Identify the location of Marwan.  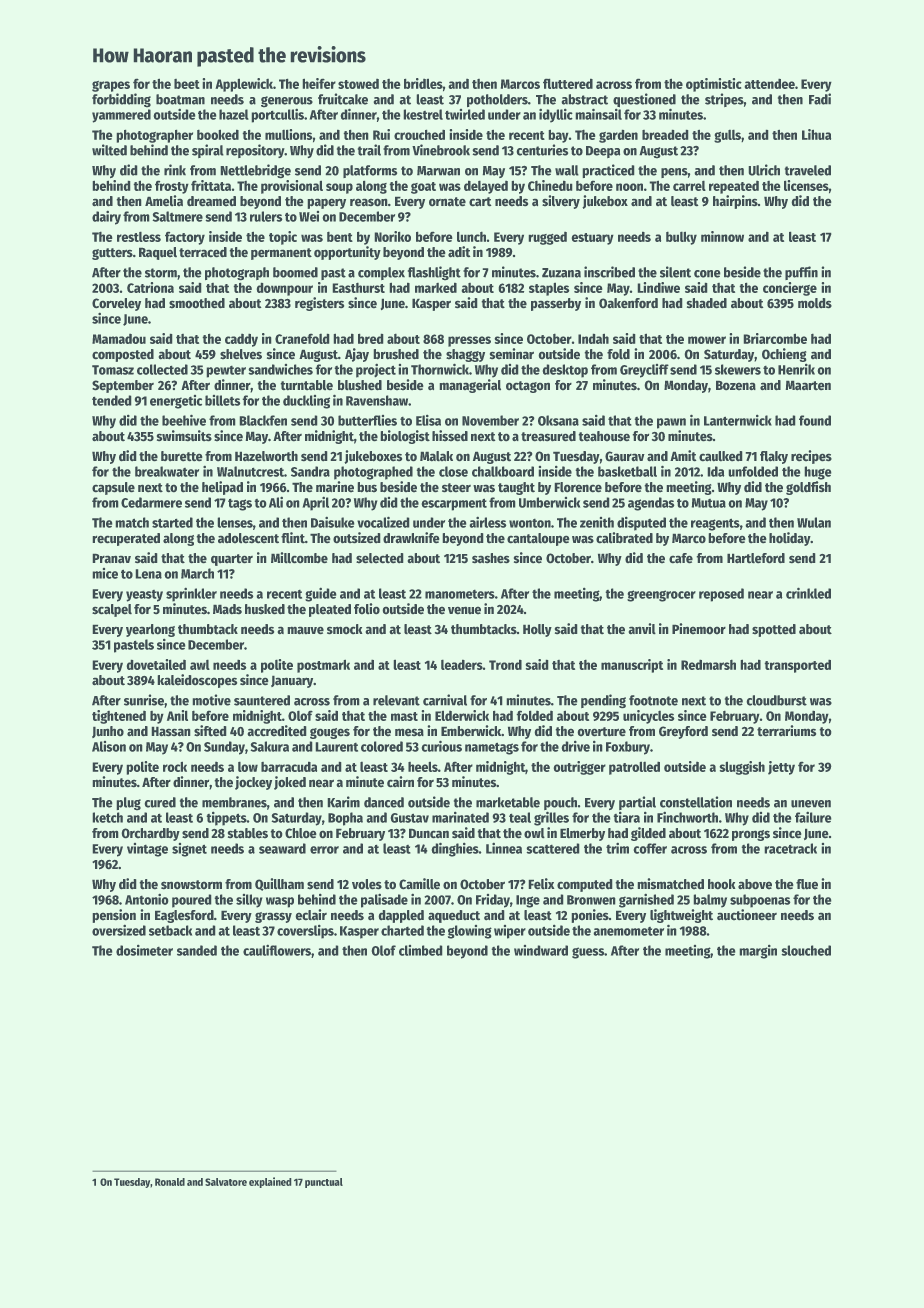
(438, 171).
